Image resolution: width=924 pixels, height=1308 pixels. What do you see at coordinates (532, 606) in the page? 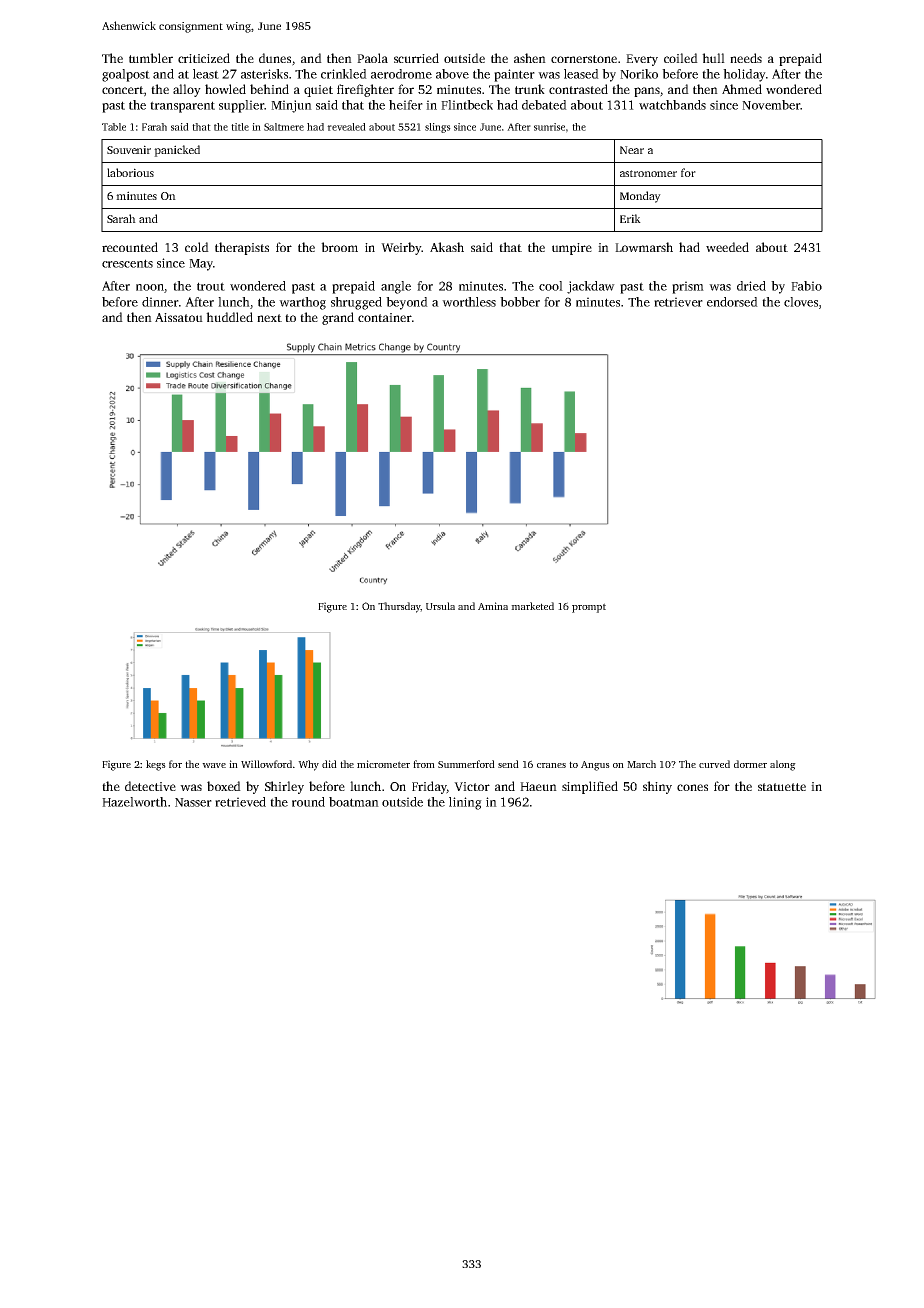
I see `marketed` at bounding box center [532, 606].
